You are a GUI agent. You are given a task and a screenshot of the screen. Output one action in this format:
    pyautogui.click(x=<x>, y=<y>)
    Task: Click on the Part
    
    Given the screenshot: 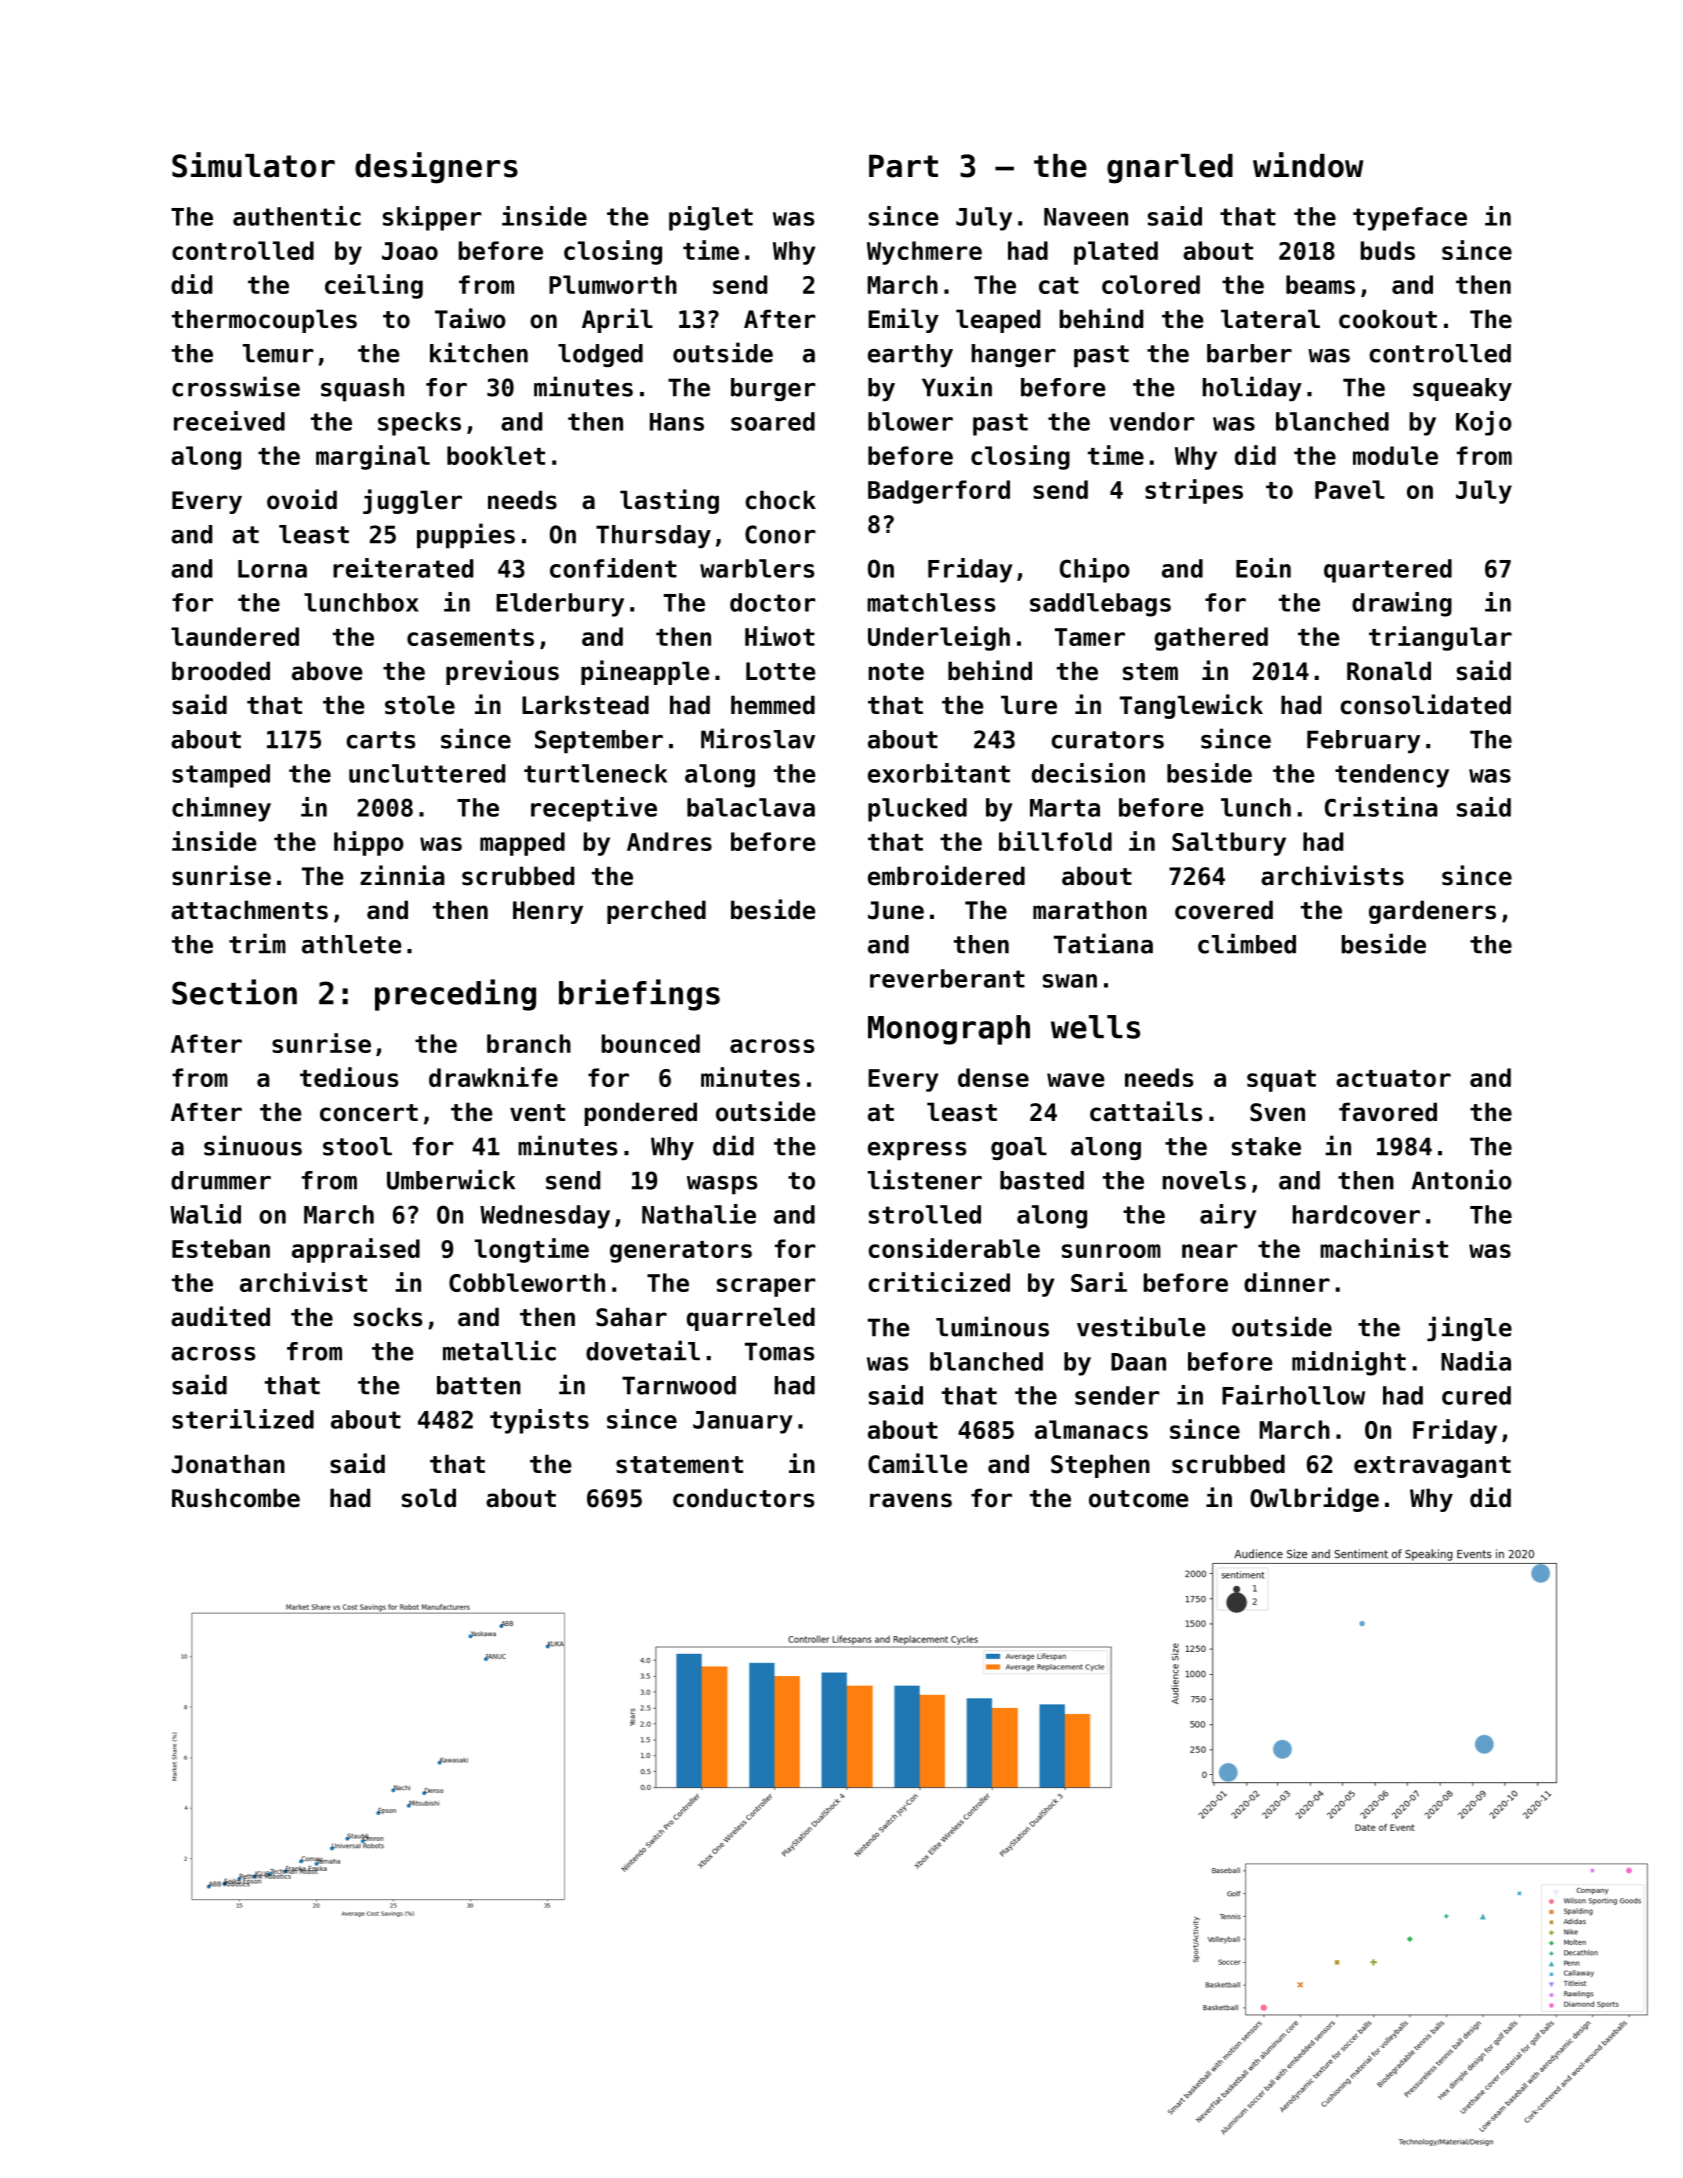 What is the action you would take?
    pyautogui.click(x=903, y=166)
